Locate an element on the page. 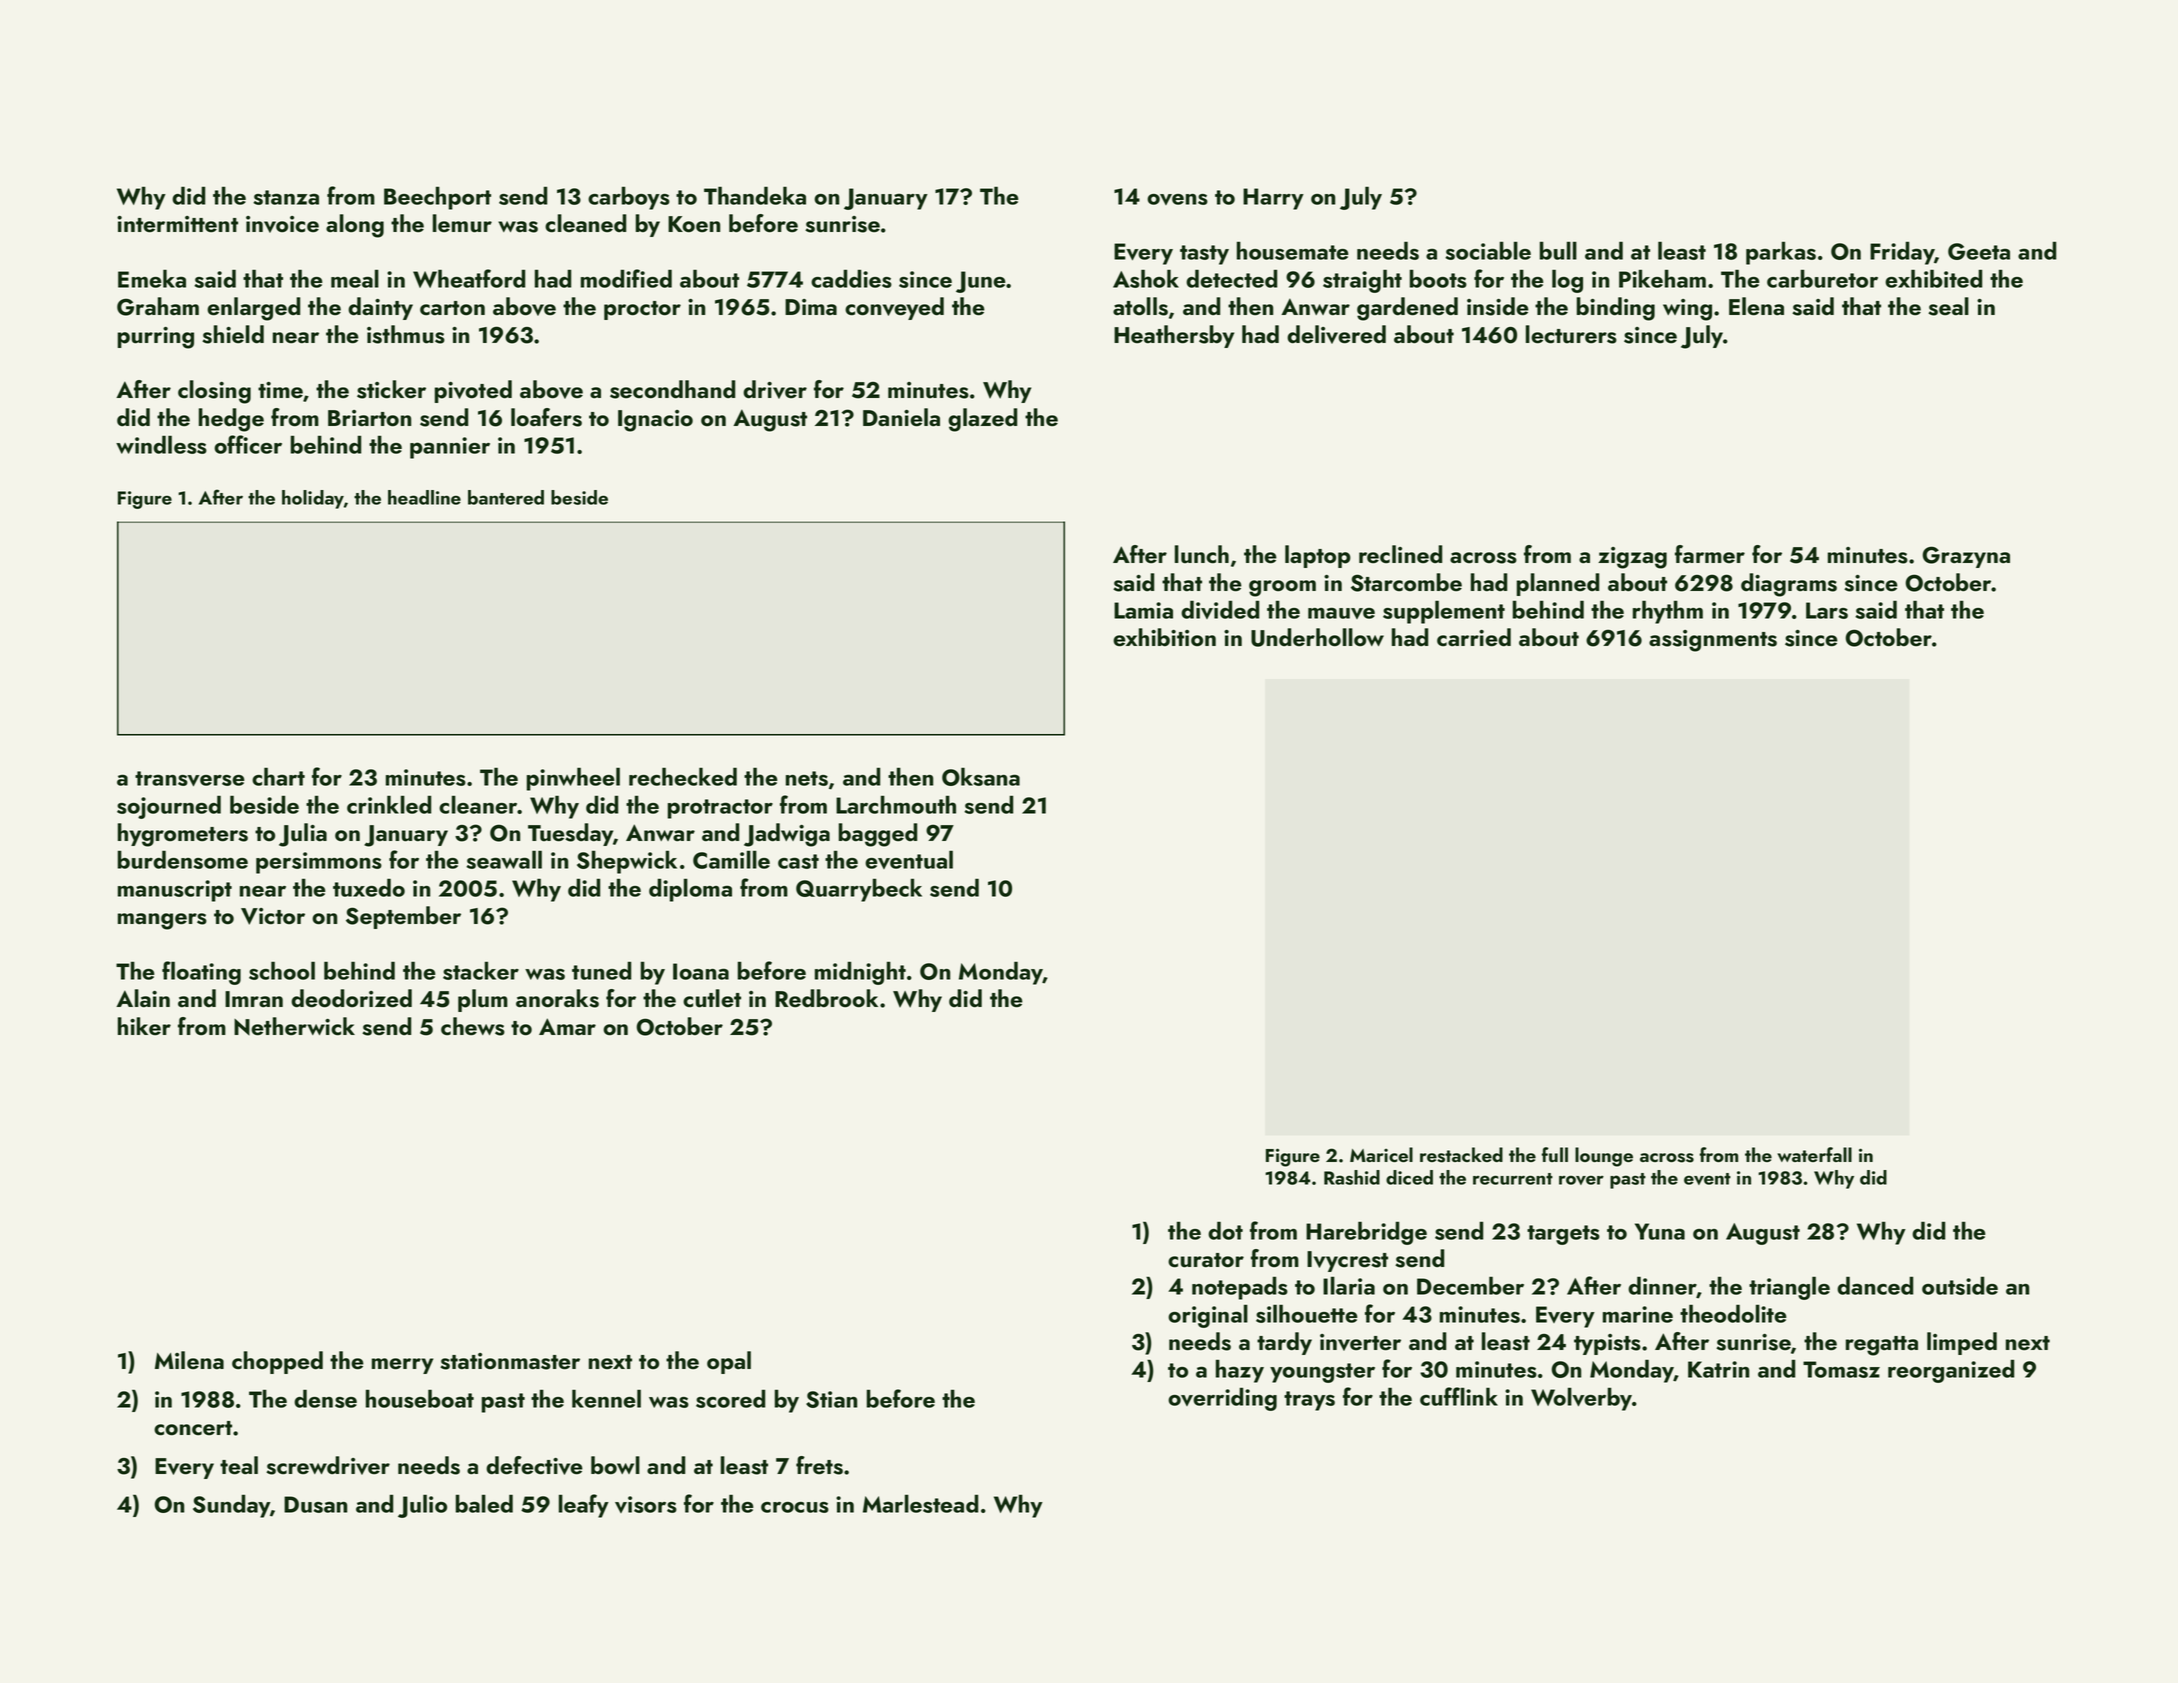 This image has width=2178, height=1683. leafy is located at coordinates (584, 1506).
